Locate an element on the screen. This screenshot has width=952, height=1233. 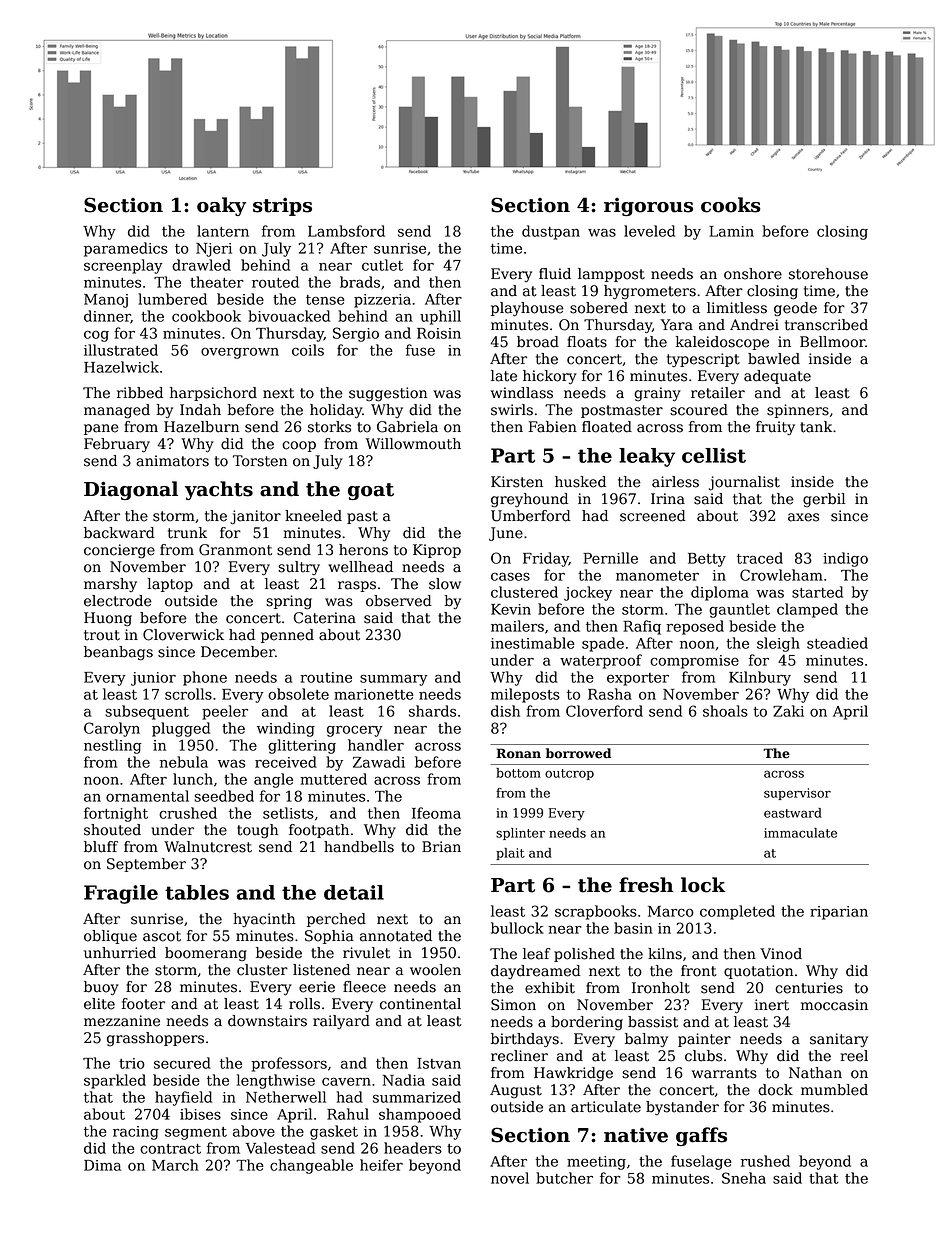
nestling is located at coordinates (113, 746).
